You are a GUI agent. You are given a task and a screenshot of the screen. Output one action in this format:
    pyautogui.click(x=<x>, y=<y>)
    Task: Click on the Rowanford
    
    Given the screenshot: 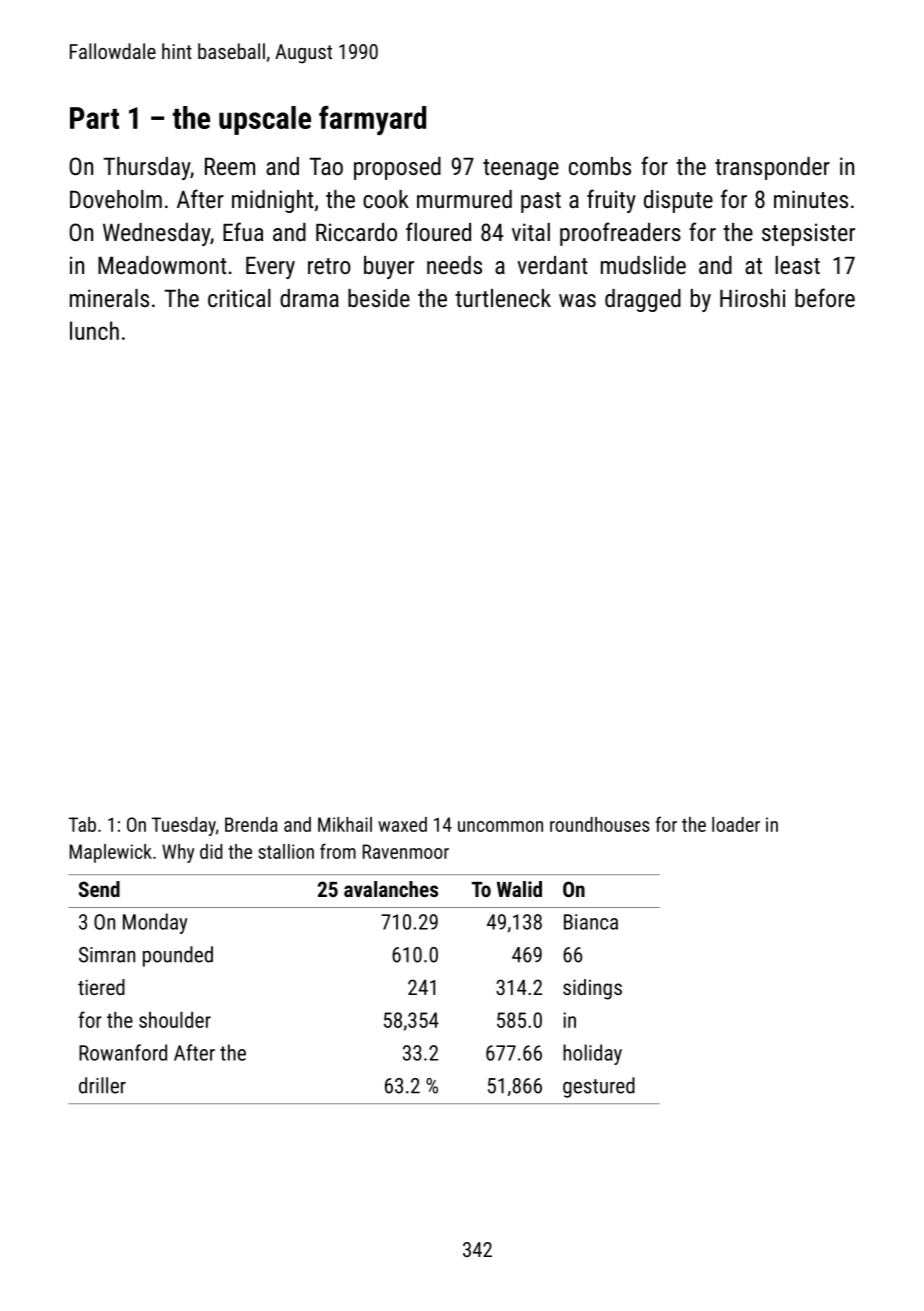 What is the action you would take?
    pyautogui.click(x=123, y=1052)
